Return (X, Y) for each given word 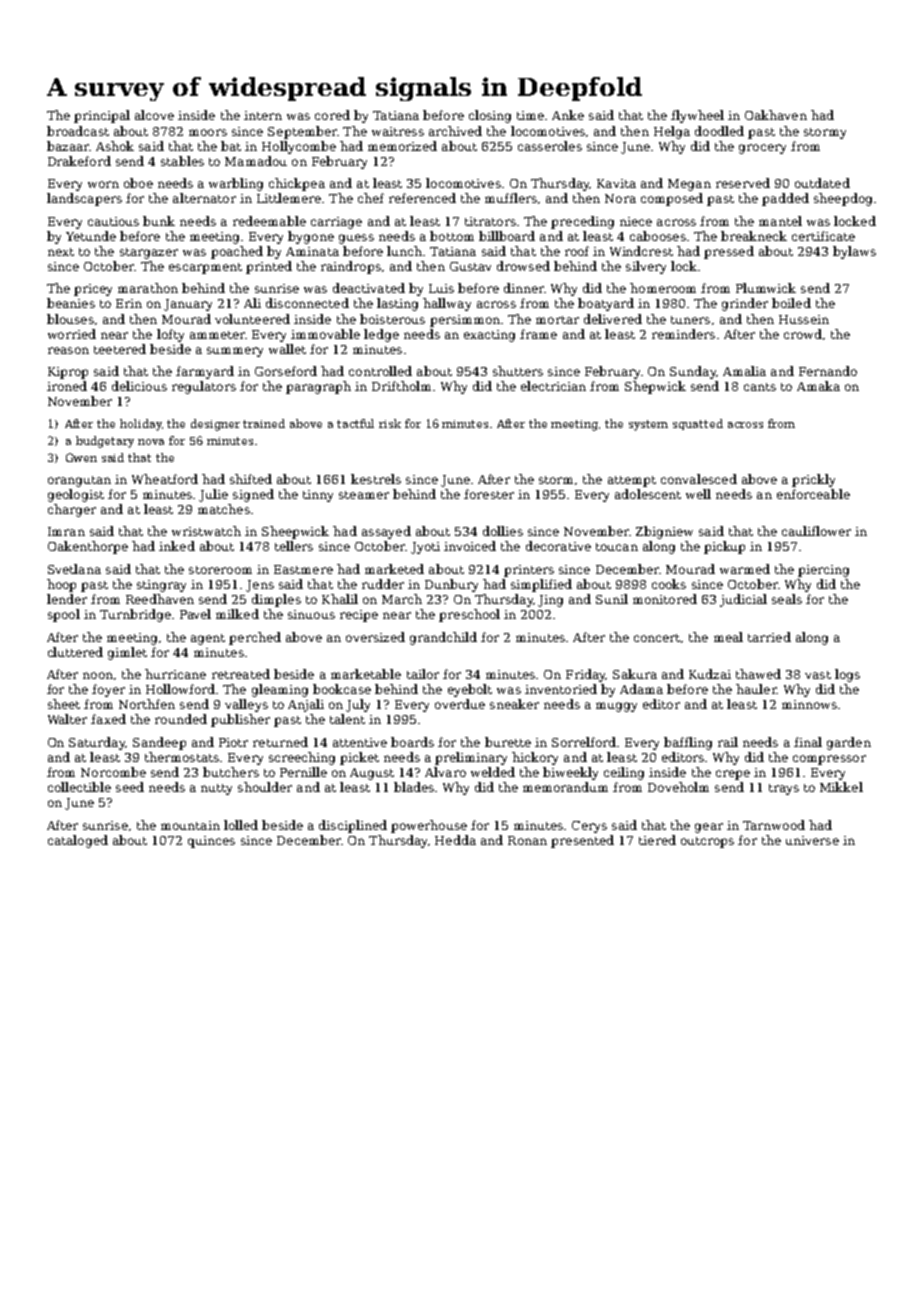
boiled (791, 303)
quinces (211, 842)
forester (489, 494)
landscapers (84, 199)
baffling (688, 743)
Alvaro (445, 772)
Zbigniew (664, 532)
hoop (61, 585)
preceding (582, 222)
